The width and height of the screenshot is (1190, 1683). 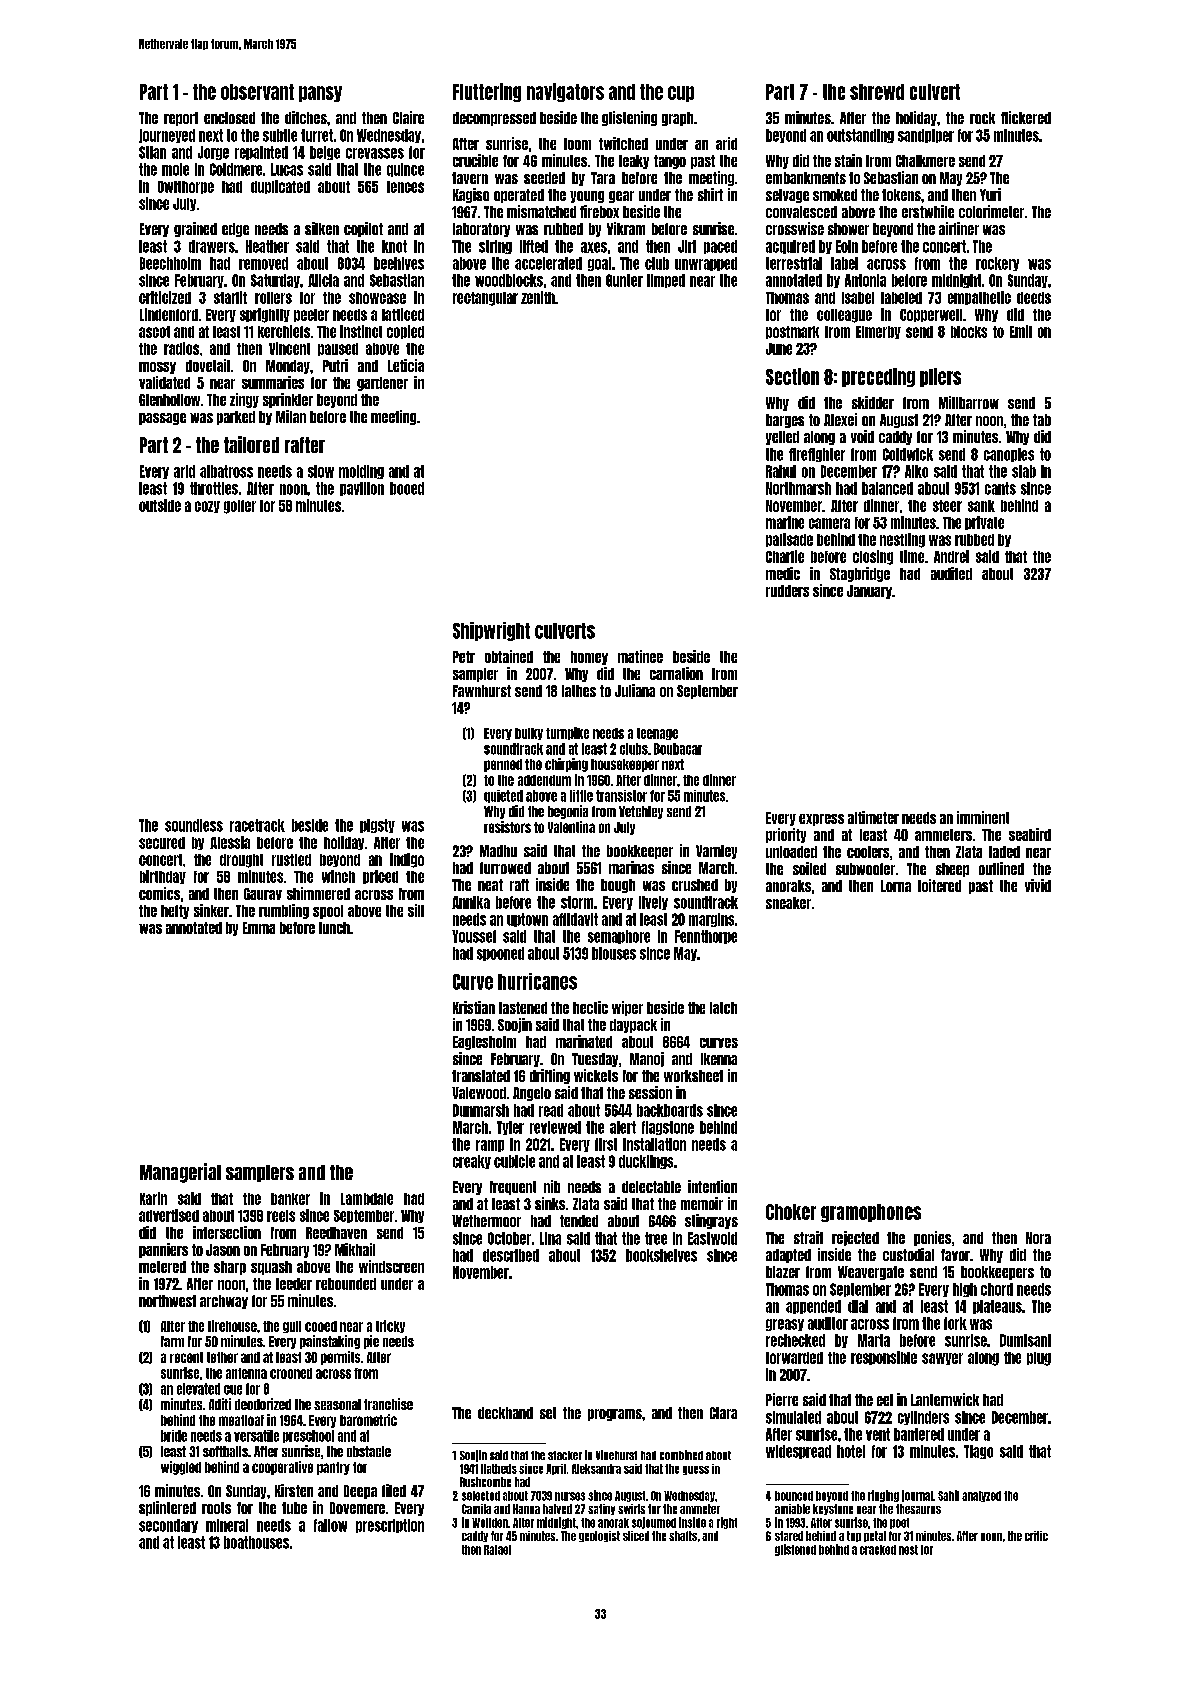 What do you see at coordinates (484, 1043) in the screenshot?
I see `Eaglesholm` at bounding box center [484, 1043].
